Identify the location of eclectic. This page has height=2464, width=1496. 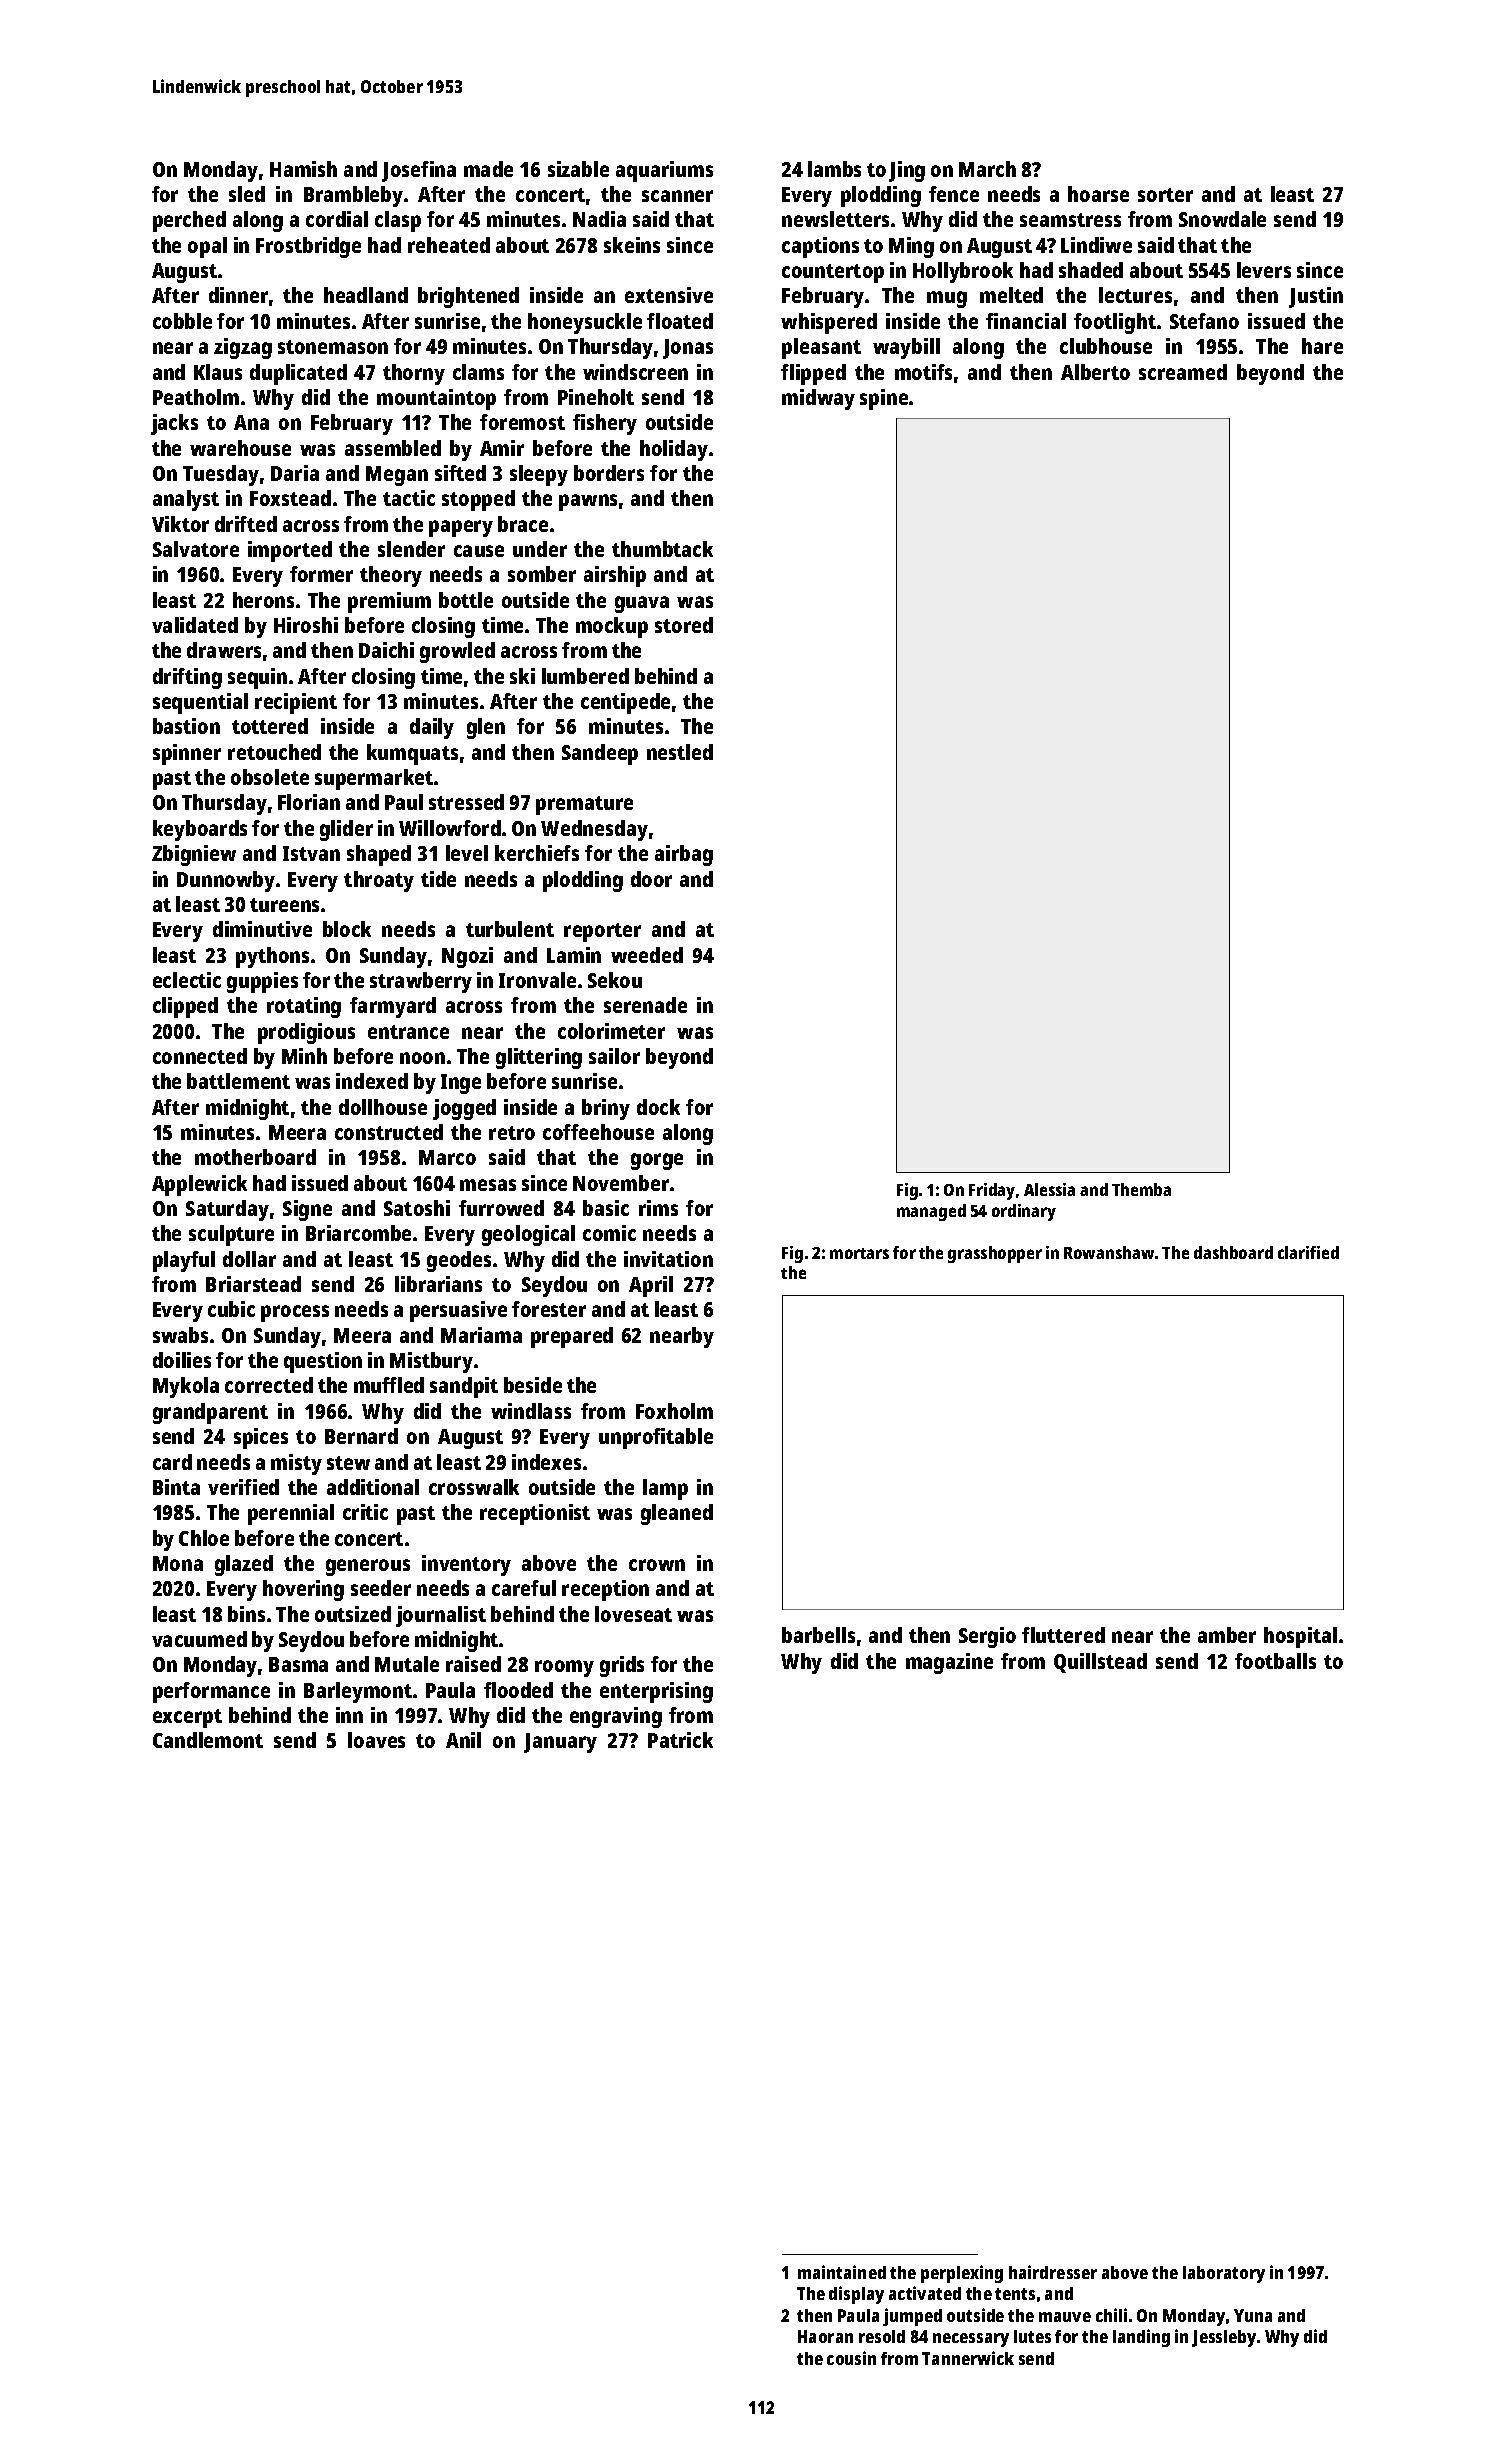
(187, 980).
